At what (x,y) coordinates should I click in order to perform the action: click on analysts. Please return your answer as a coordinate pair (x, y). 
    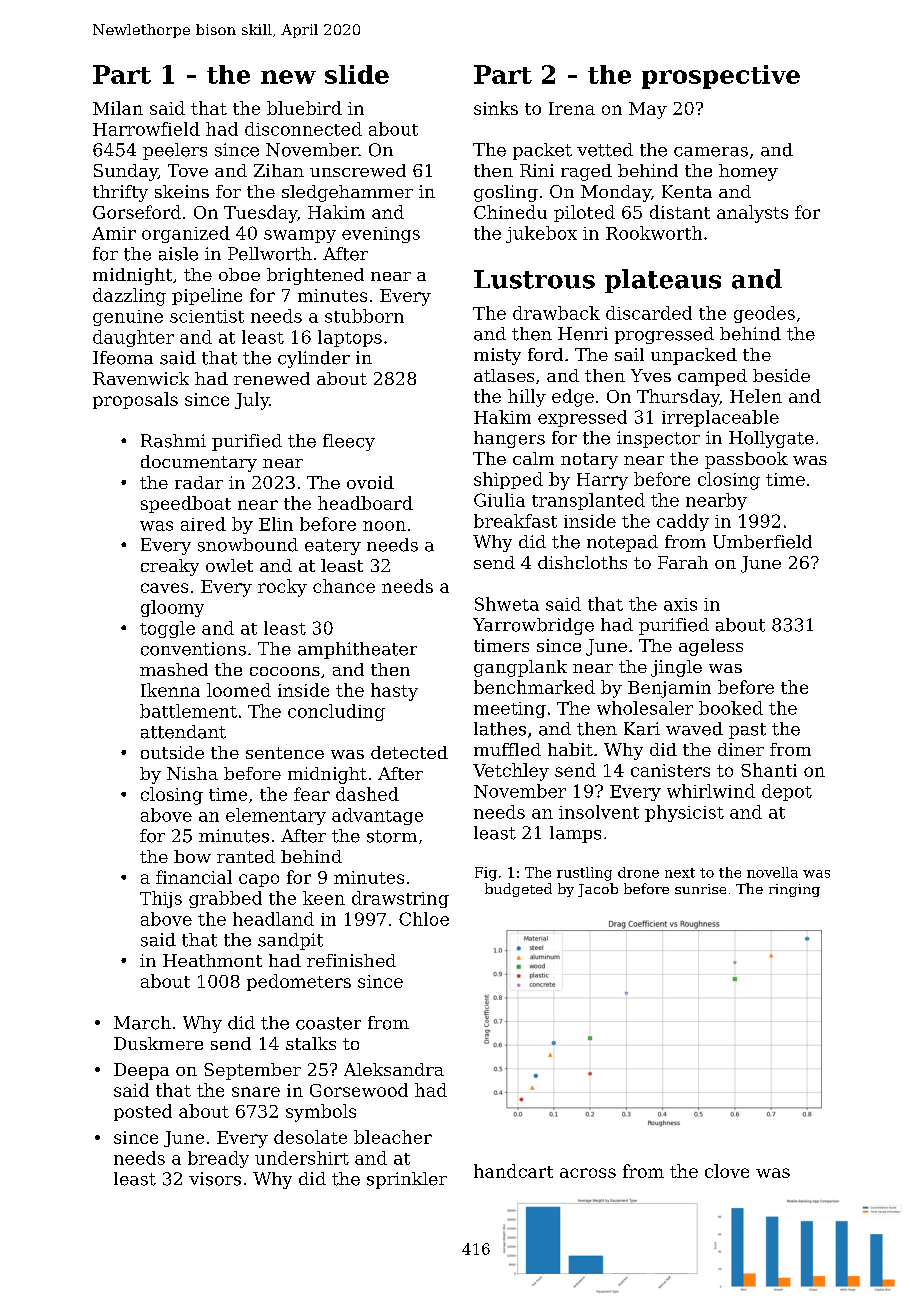
    Looking at the image, I should click on (752, 214).
